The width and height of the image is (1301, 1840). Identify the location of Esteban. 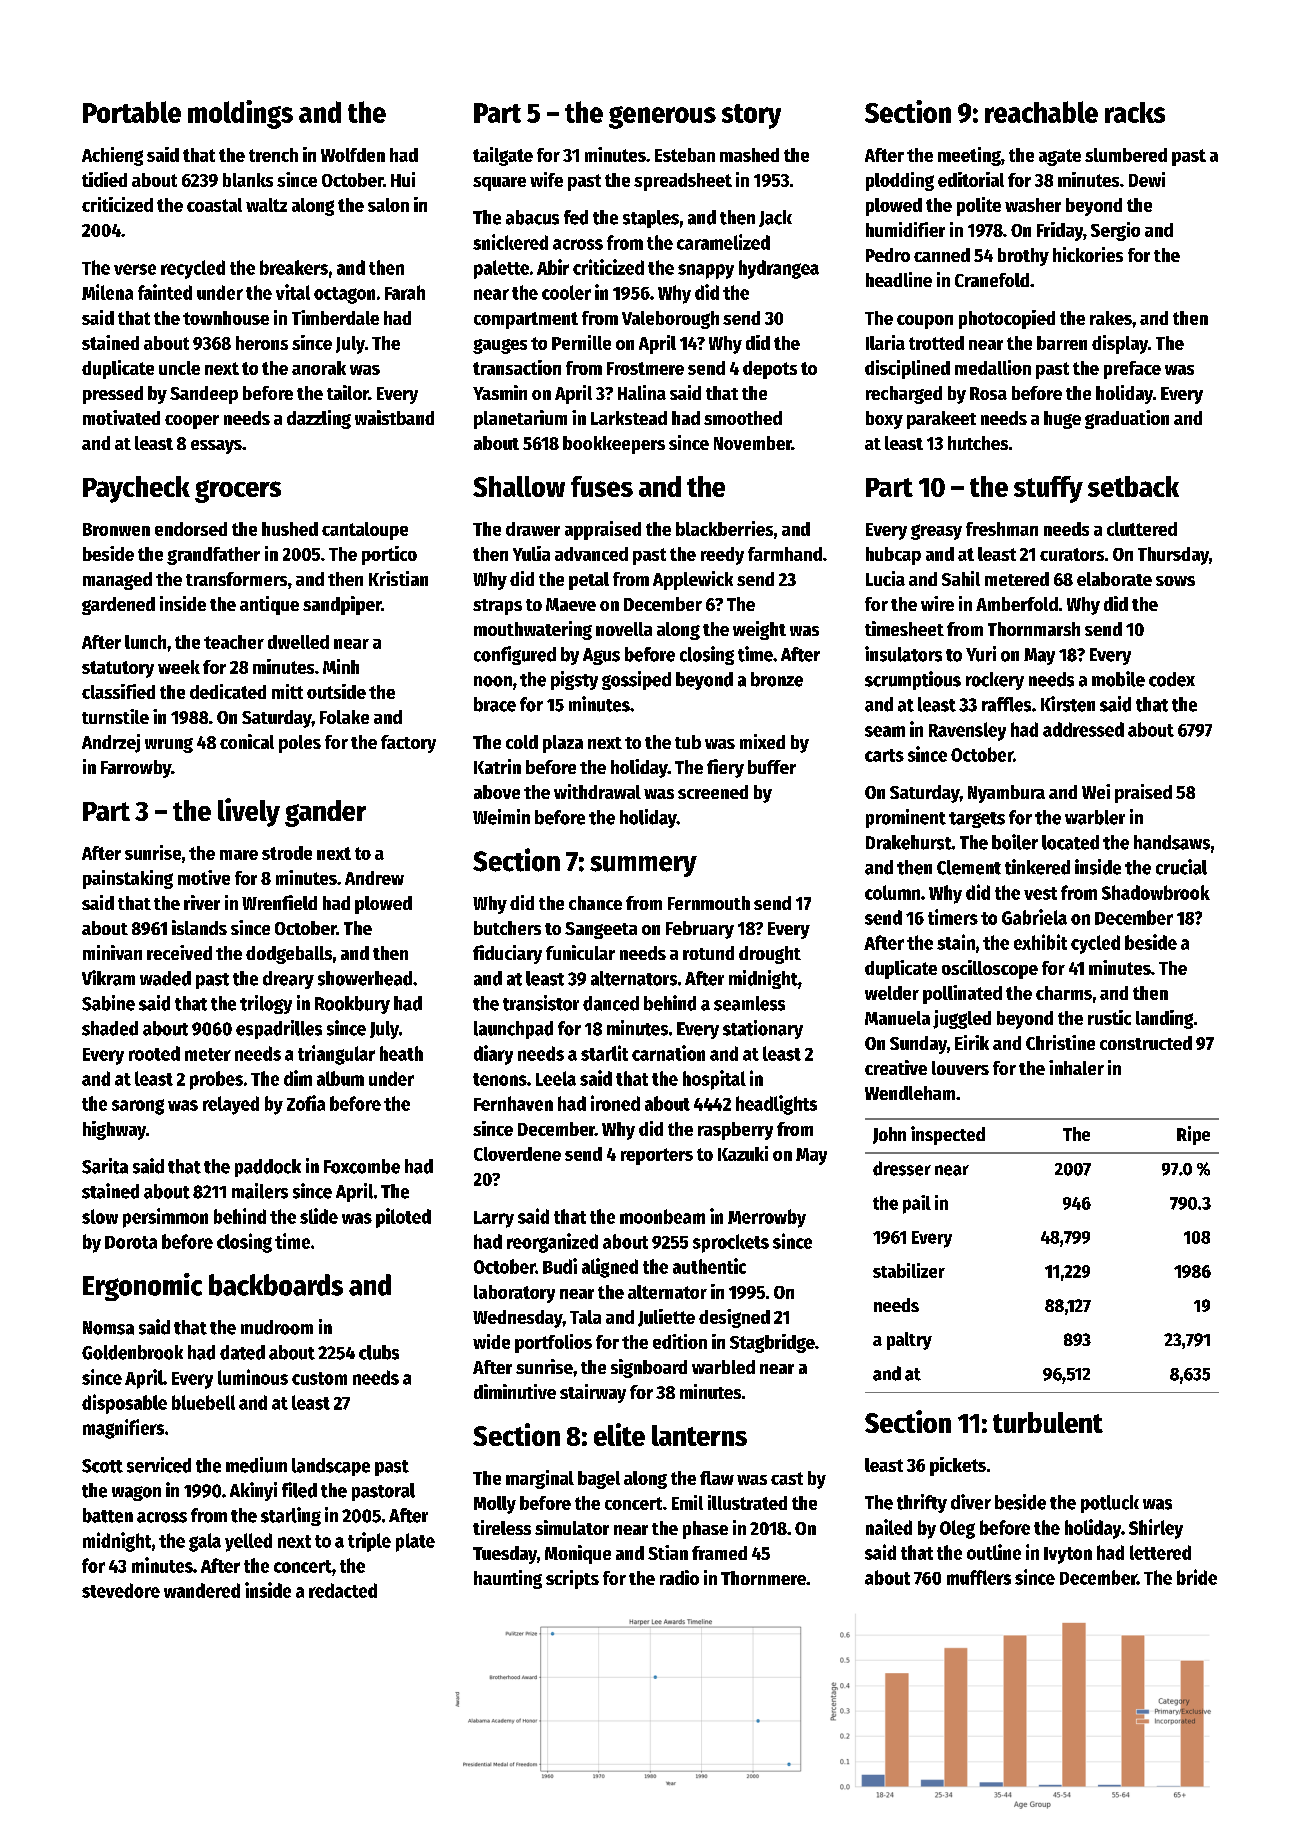
(685, 155).
